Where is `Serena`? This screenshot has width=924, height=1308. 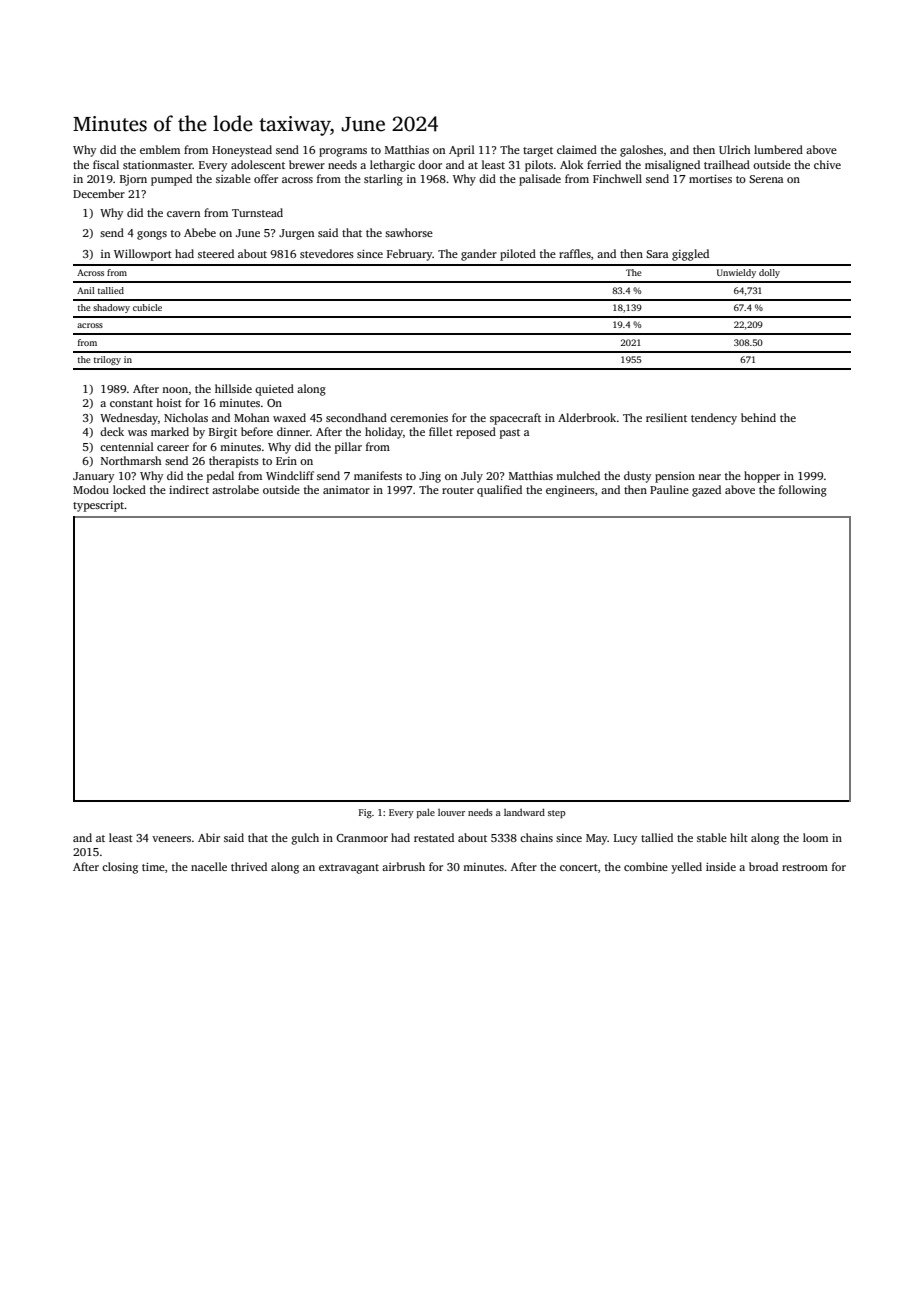 Serena is located at coordinates (766, 179).
